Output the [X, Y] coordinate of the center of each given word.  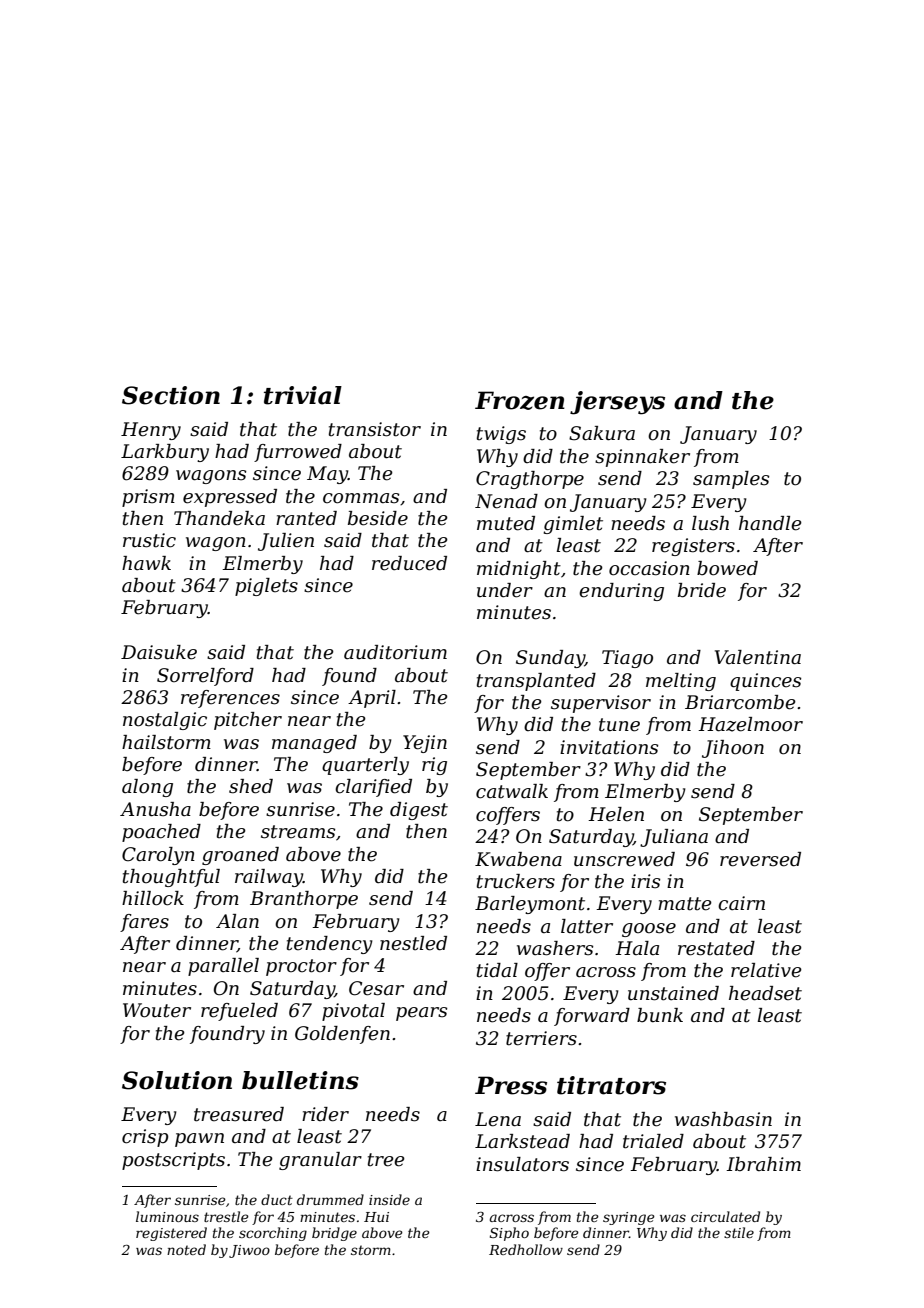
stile [739, 1232]
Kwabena [518, 859]
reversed [760, 859]
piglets [266, 587]
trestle [226, 1216]
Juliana [674, 838]
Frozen [520, 400]
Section [171, 395]
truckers [516, 881]
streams [298, 832]
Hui [376, 1217]
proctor [301, 967]
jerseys [617, 403]
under [505, 590]
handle [770, 523]
